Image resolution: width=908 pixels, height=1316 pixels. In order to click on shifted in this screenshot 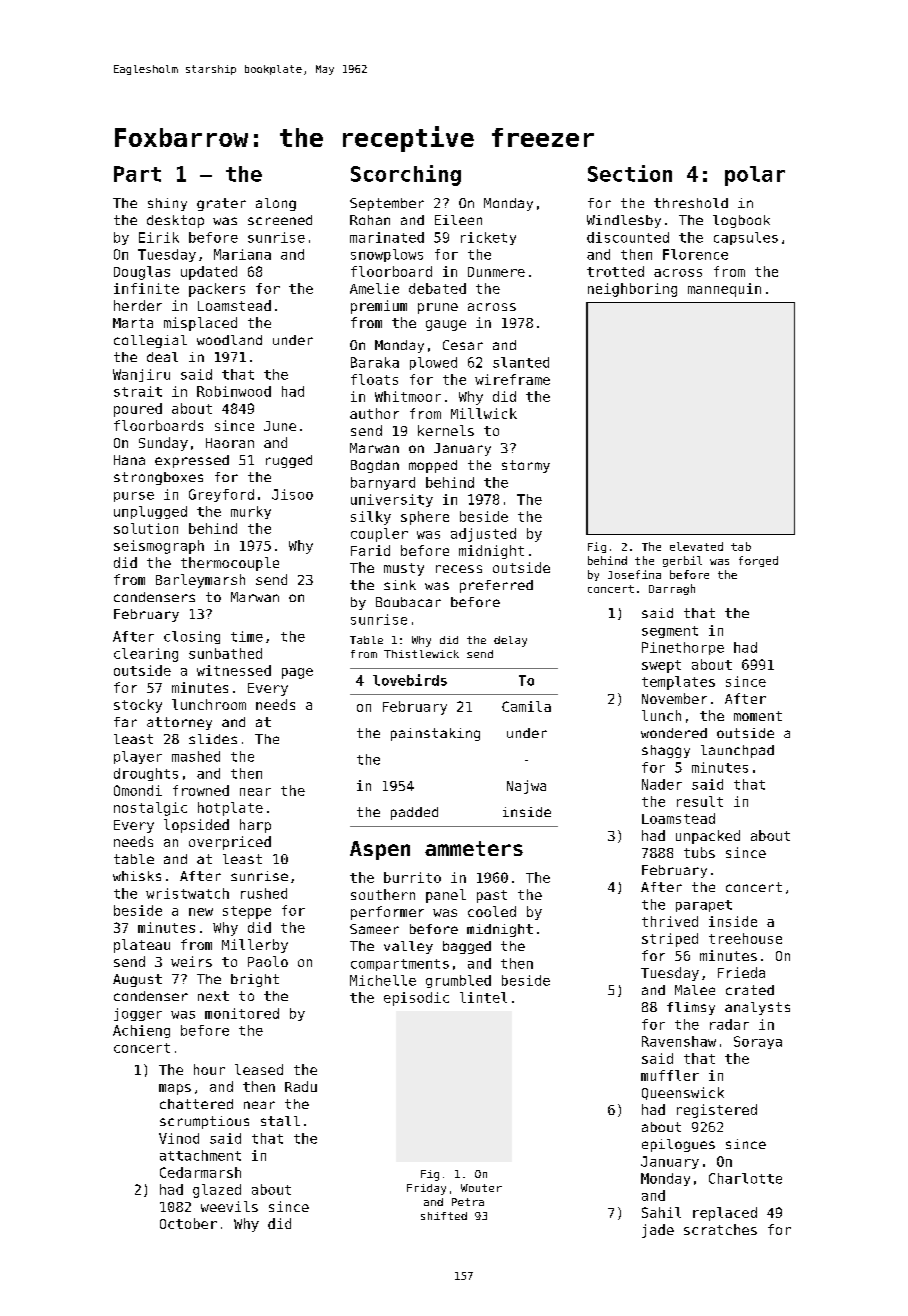, I will do `click(444, 1216)`.
